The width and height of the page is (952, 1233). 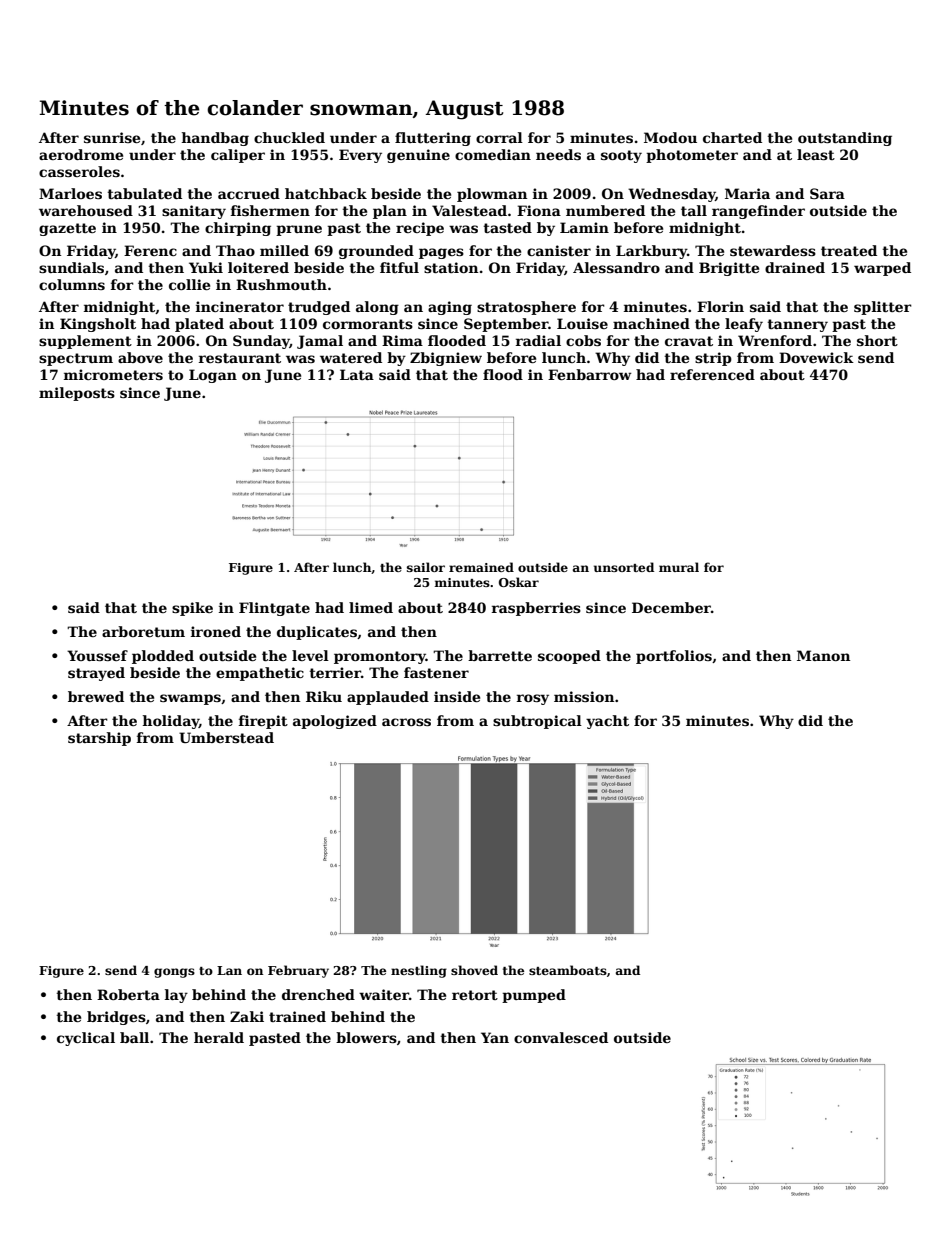 I want to click on apologized, so click(x=335, y=722).
